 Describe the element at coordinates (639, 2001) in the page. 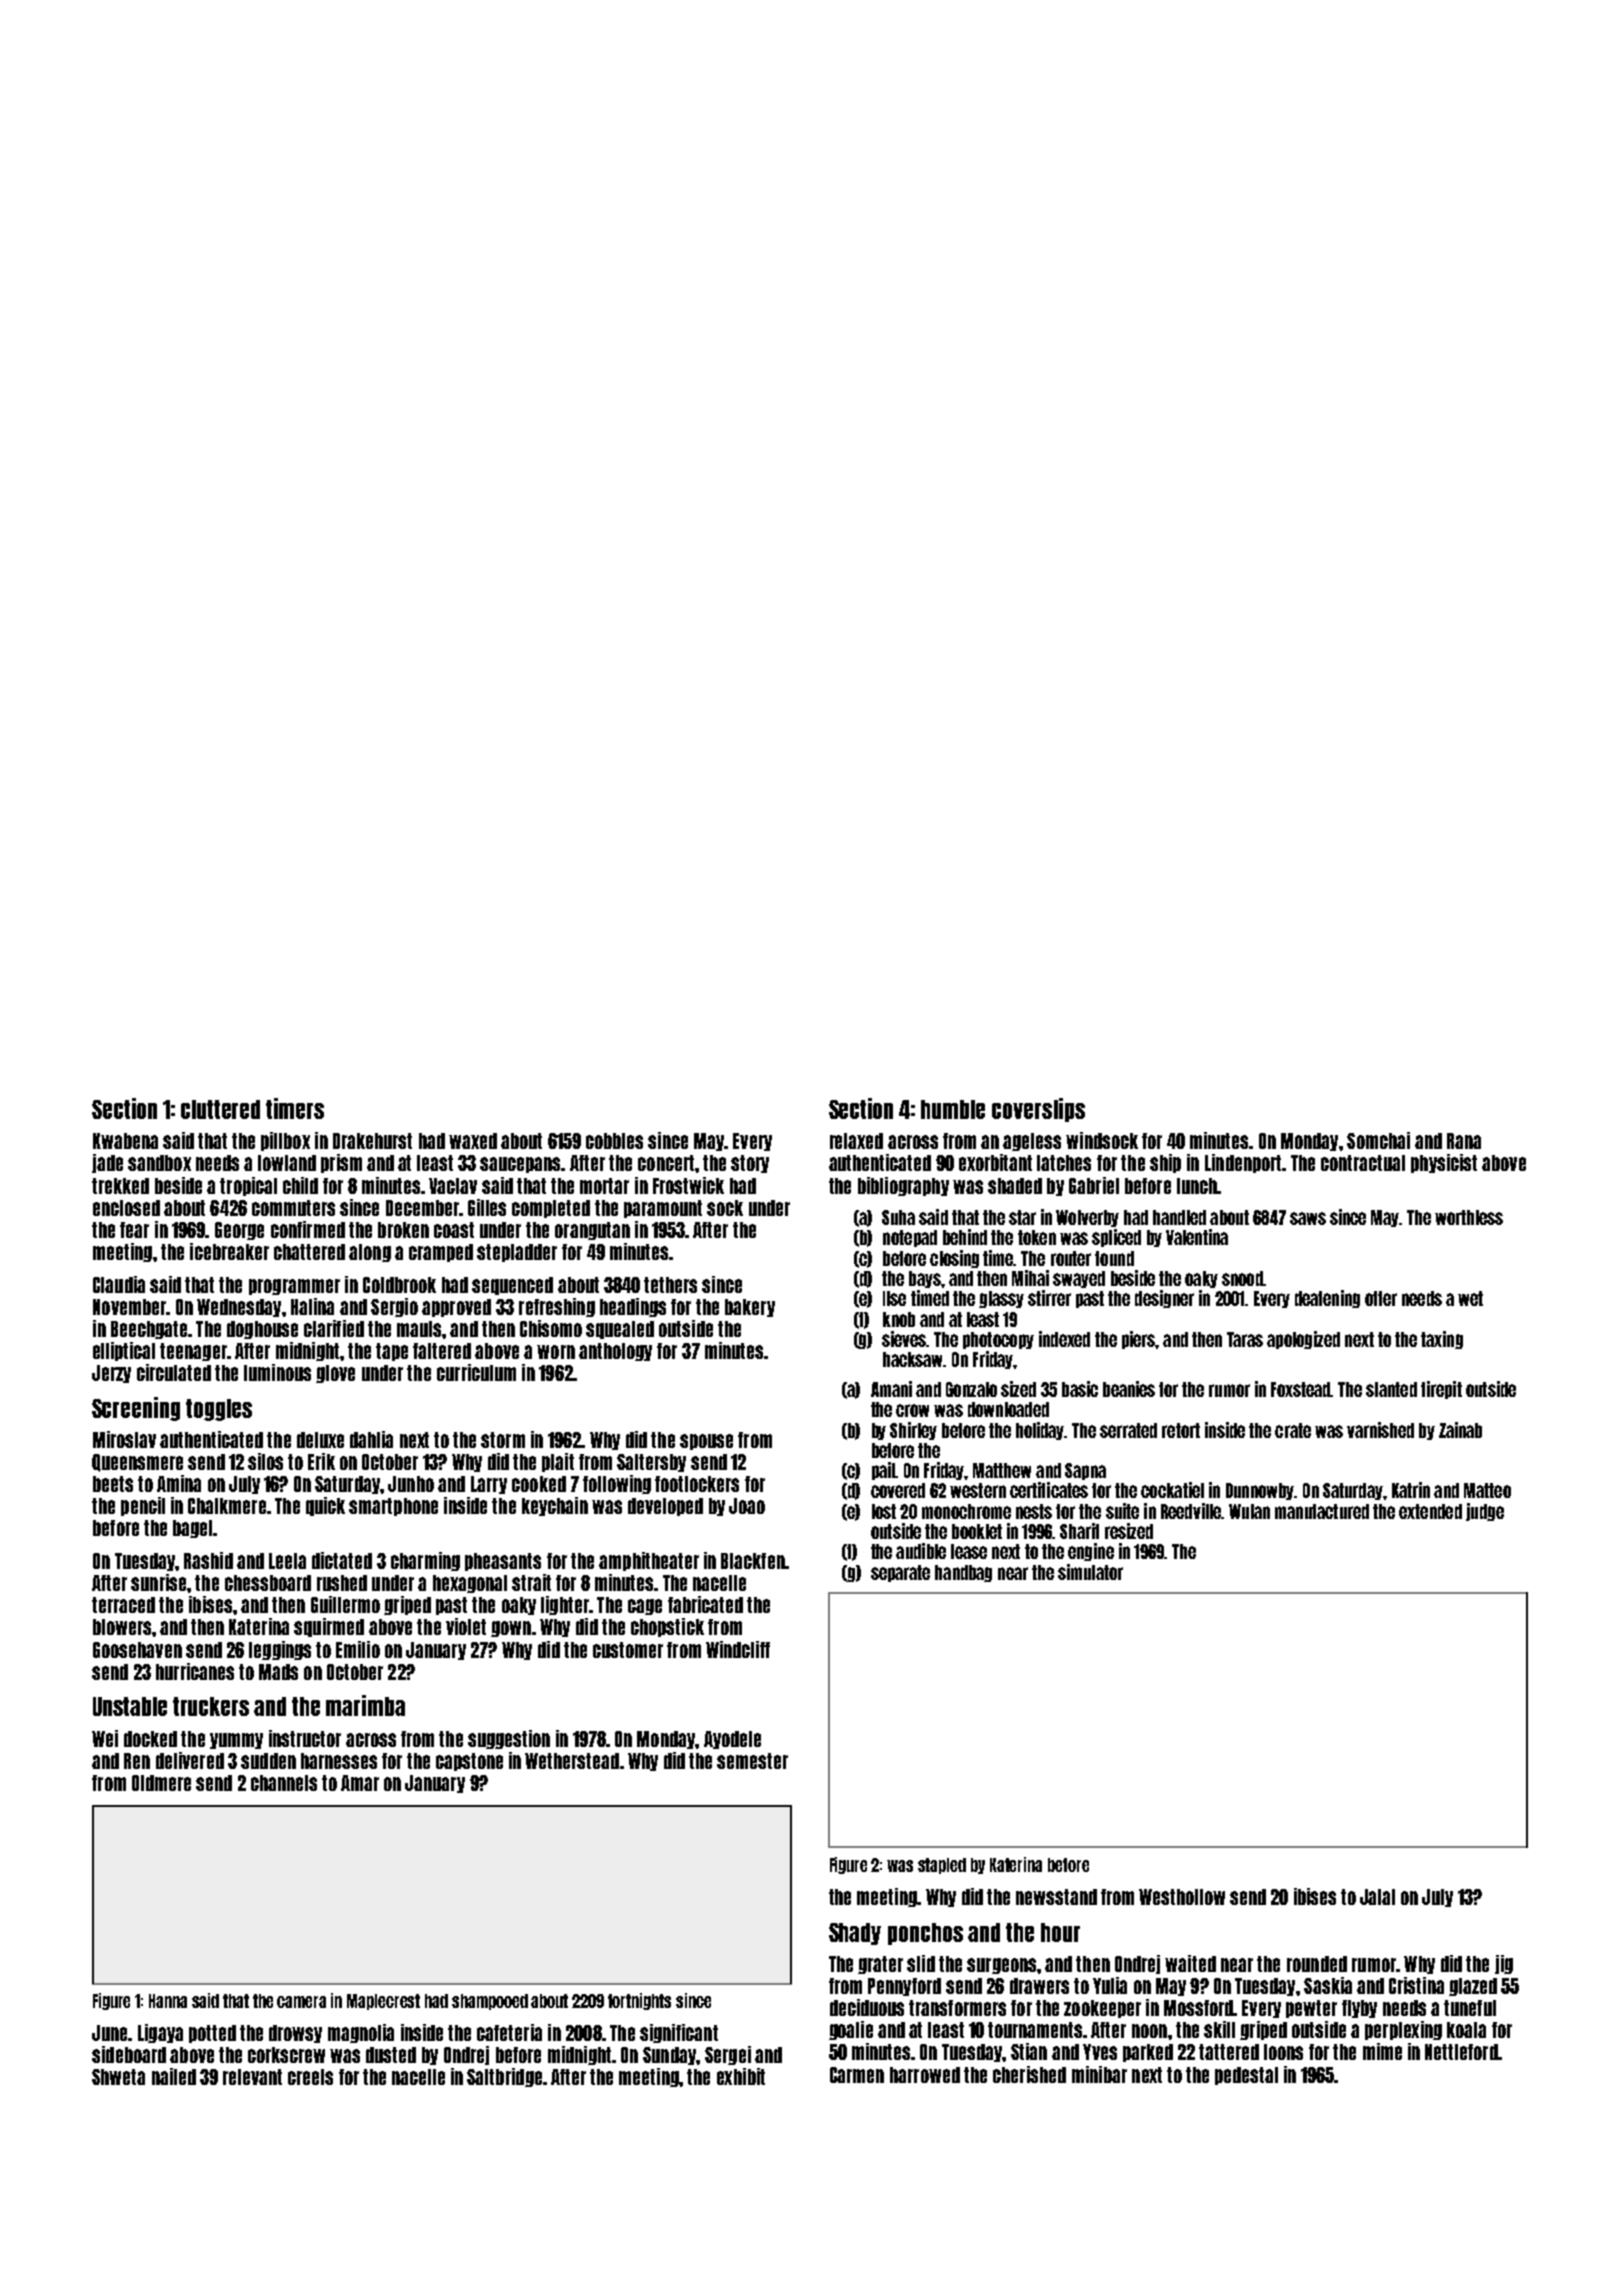

I see `fortnights` at that location.
